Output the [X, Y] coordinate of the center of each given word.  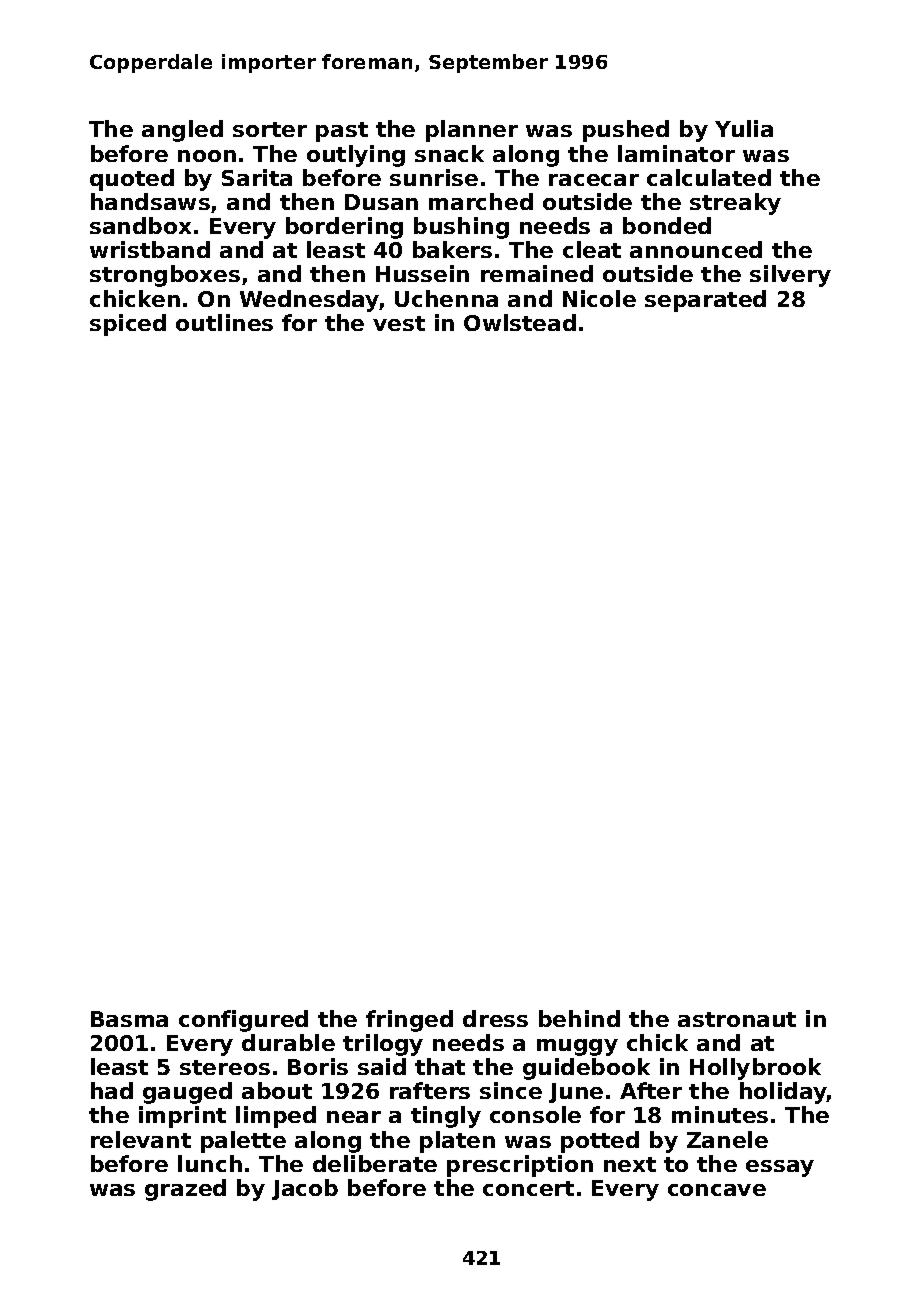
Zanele [727, 1139]
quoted [132, 180]
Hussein [422, 273]
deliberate [375, 1163]
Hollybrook [755, 1069]
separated [705, 301]
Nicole [599, 298]
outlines [224, 322]
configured [243, 1021]
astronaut [737, 1019]
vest [399, 323]
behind [579, 1018]
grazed [185, 1190]
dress [495, 1018]
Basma [129, 1019]
